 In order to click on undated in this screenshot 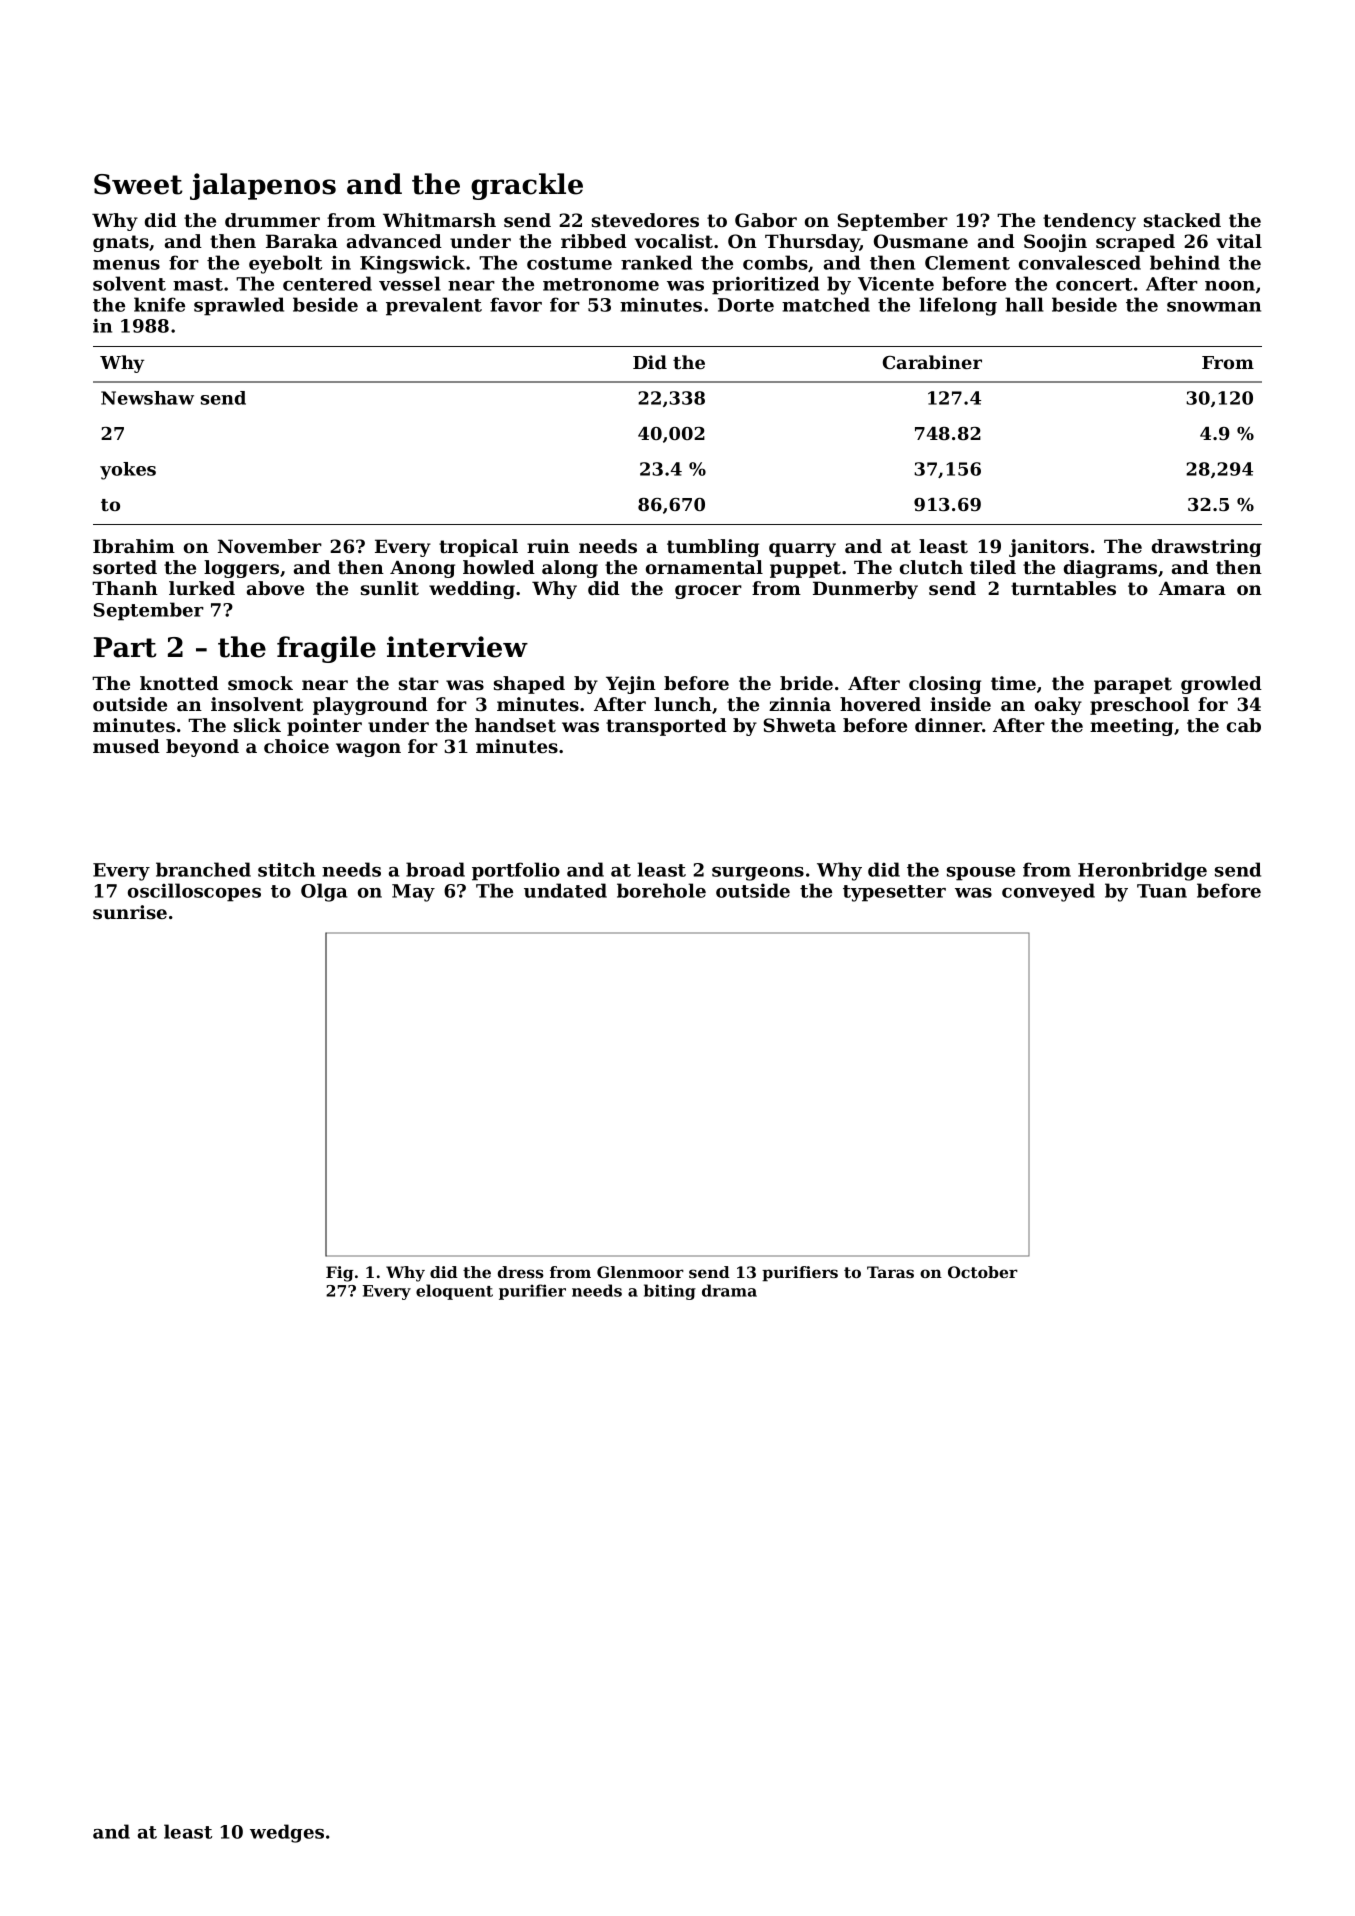, I will do `click(565, 890)`.
